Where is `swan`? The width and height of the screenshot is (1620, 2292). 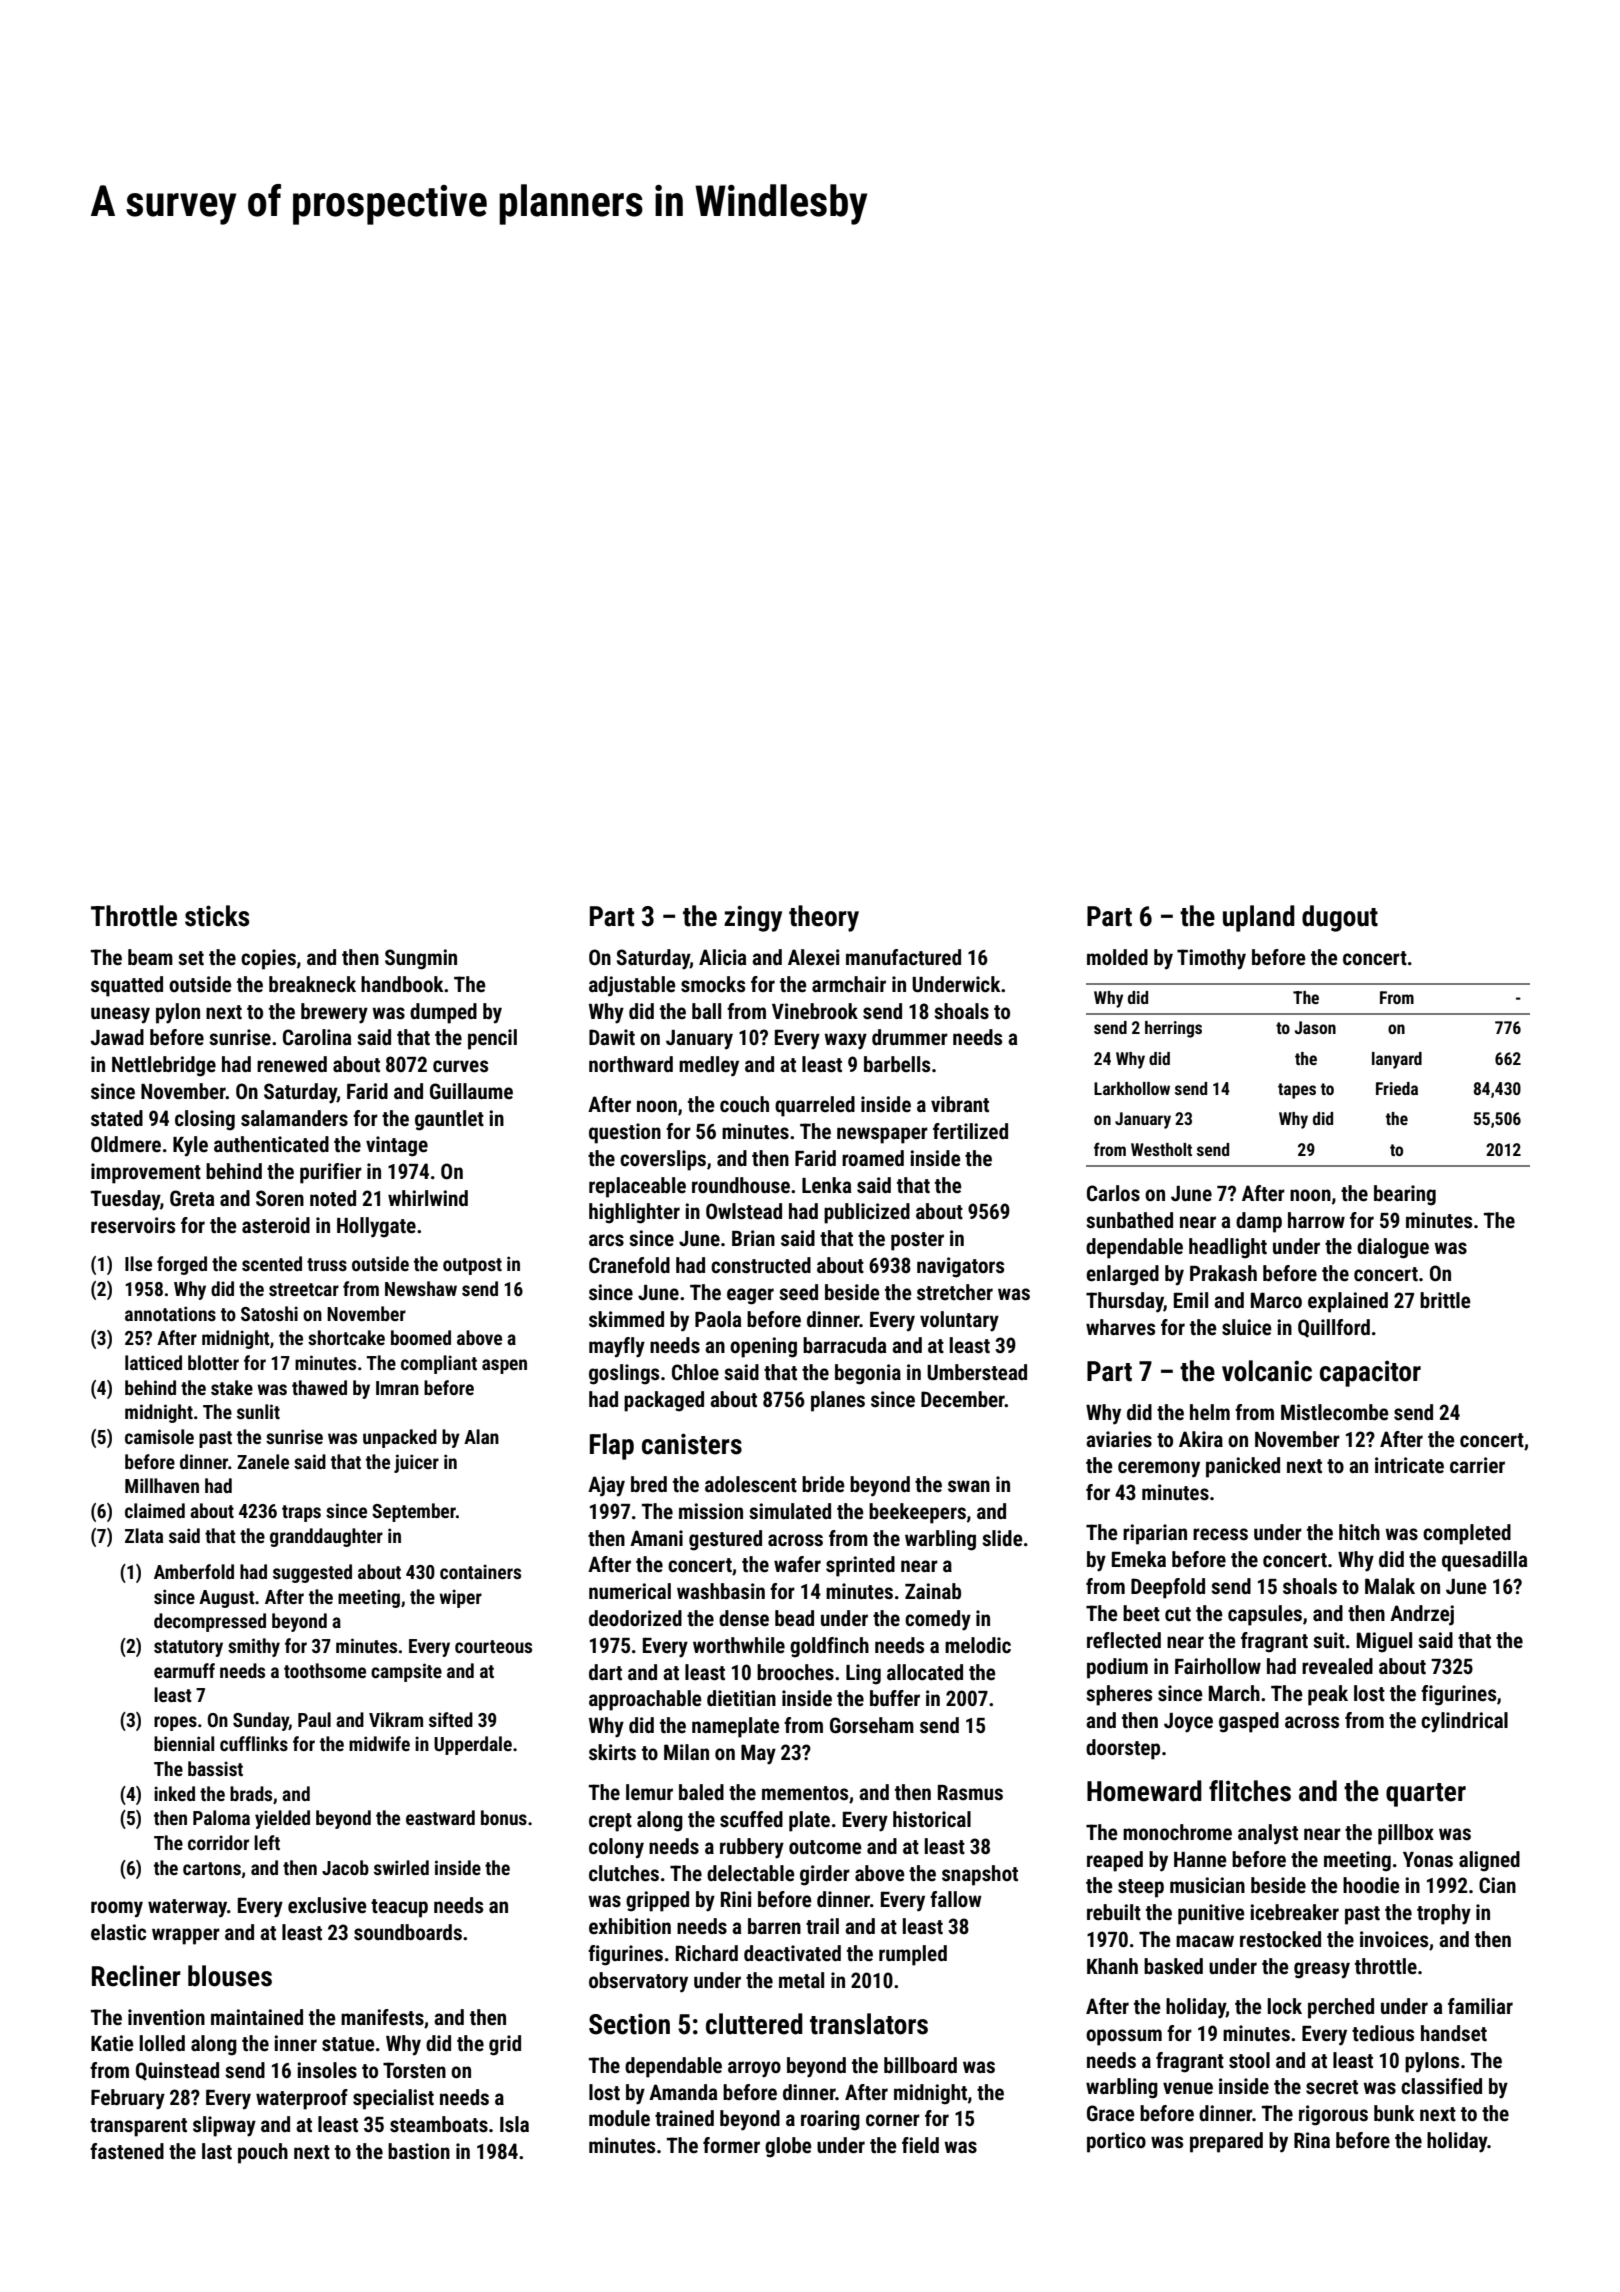
swan is located at coordinates (969, 1486).
